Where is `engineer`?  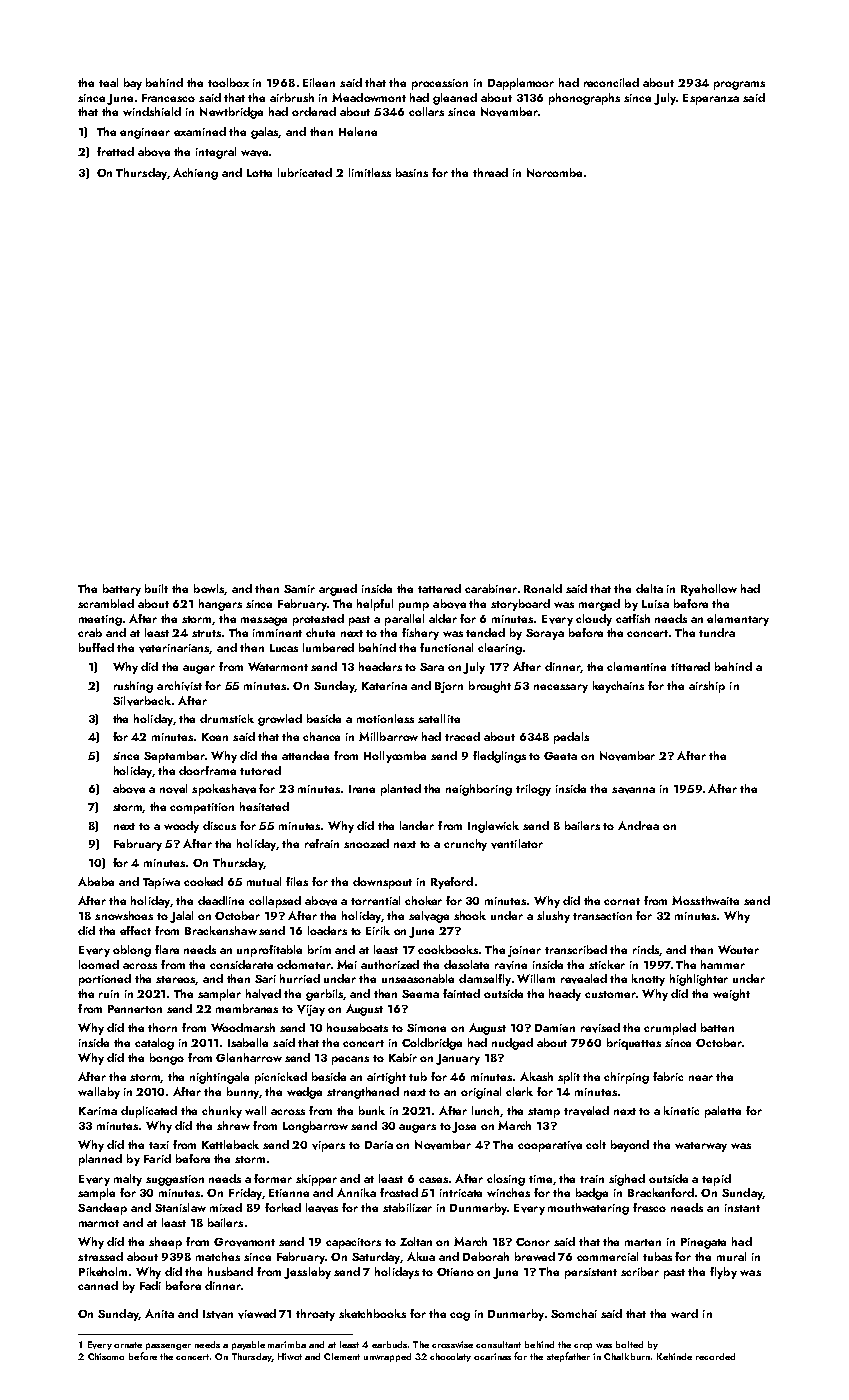
engineer is located at coordinates (145, 133).
